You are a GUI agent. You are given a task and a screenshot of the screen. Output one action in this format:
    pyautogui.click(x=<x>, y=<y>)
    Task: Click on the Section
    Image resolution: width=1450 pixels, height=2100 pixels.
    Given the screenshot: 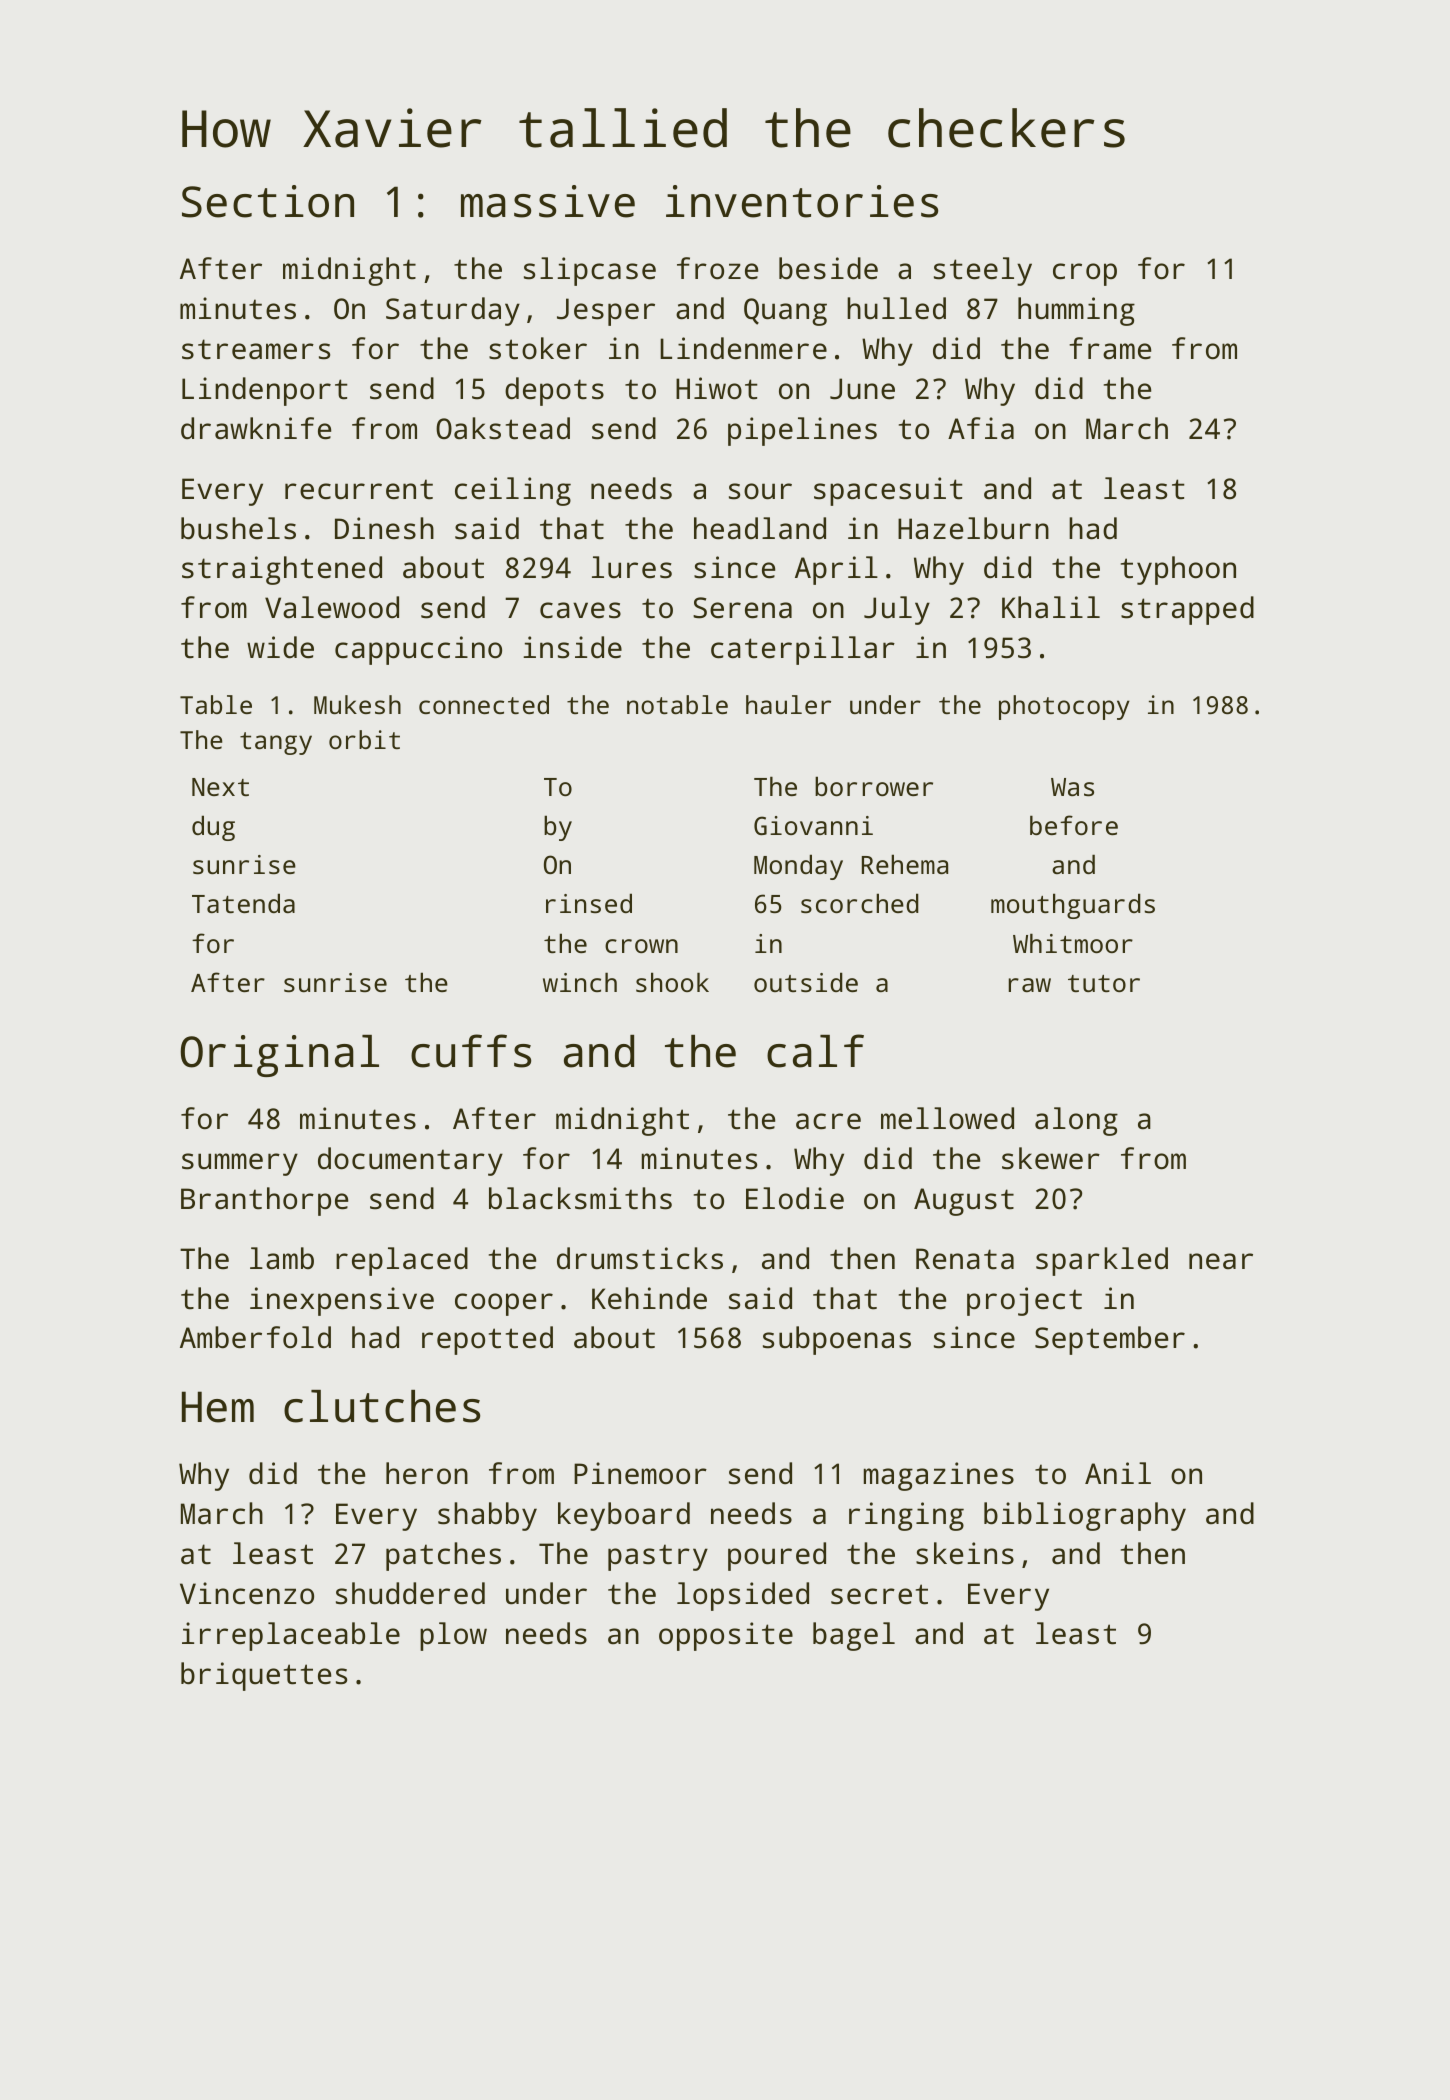 What is the action you would take?
    pyautogui.click(x=268, y=201)
